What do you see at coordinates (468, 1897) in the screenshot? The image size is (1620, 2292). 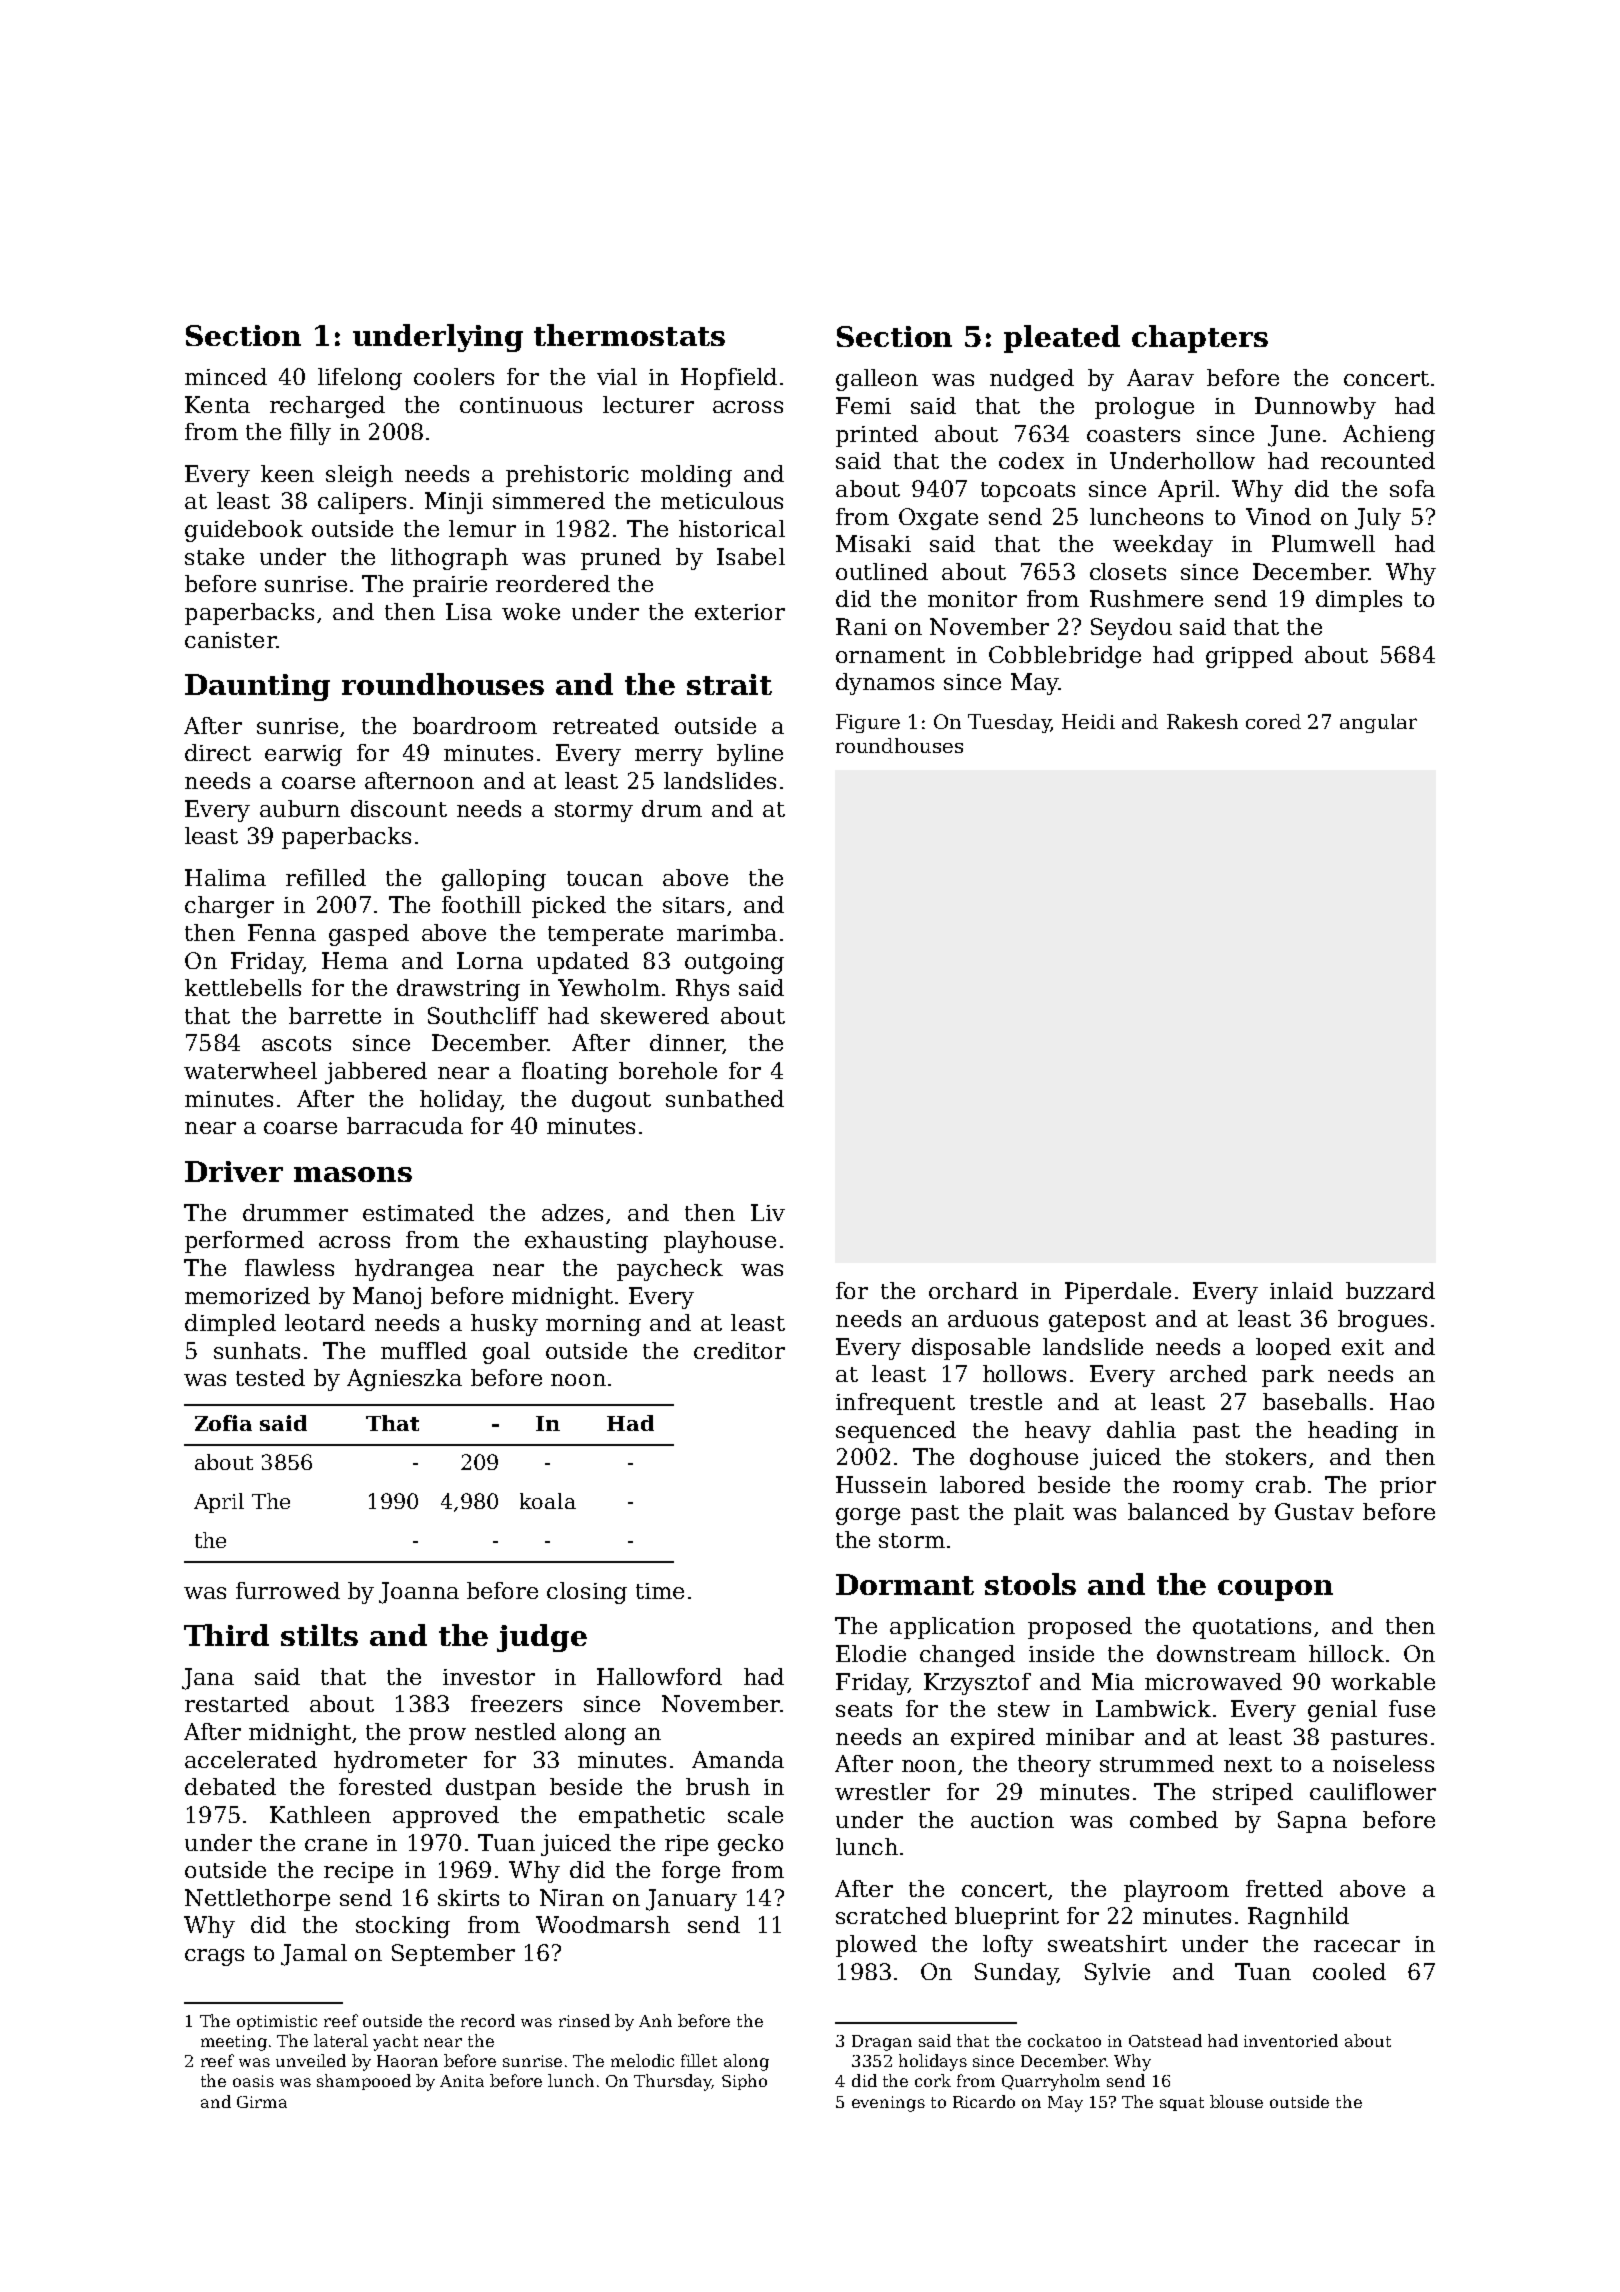 I see `skirts` at bounding box center [468, 1897].
